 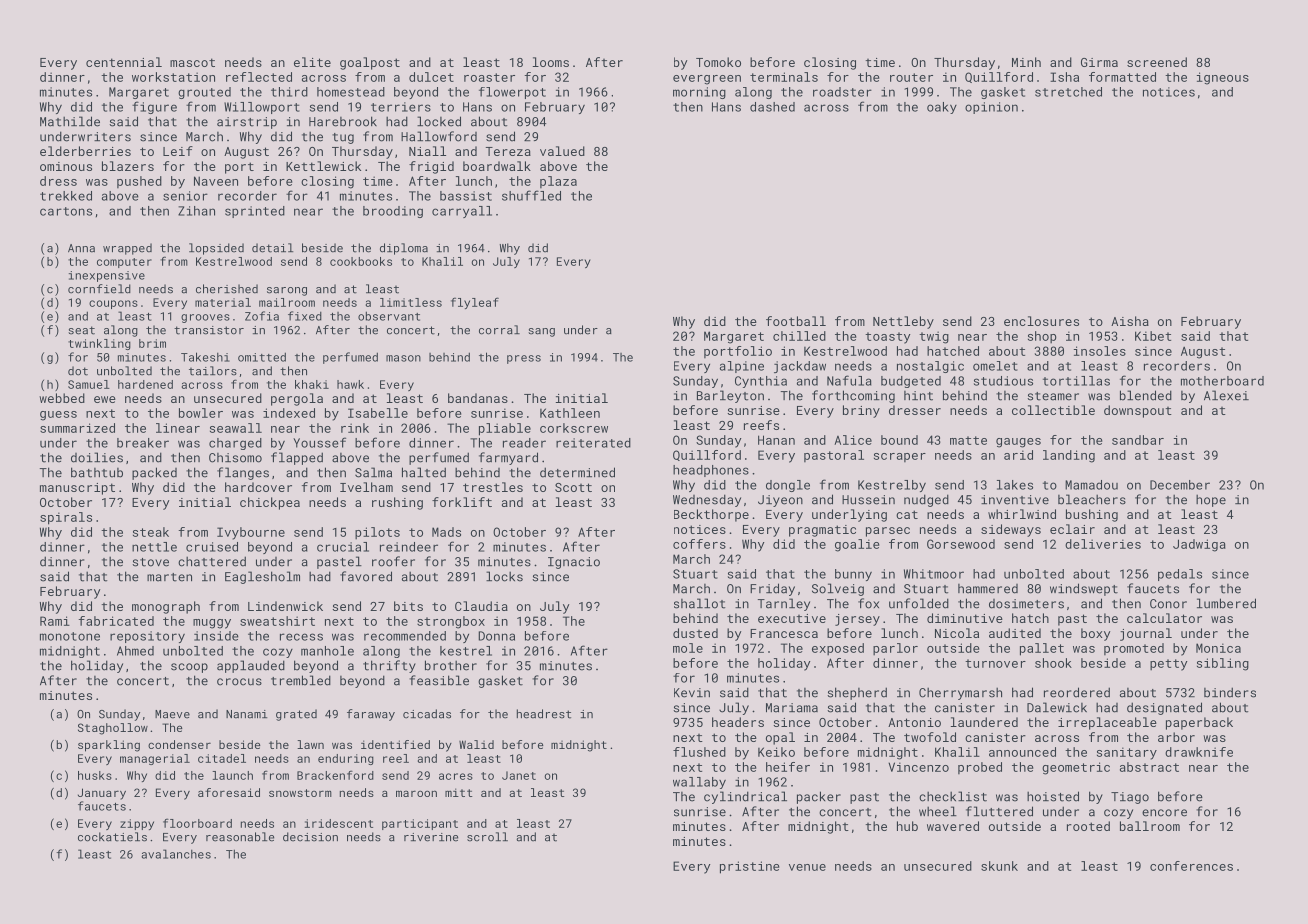 I want to click on chickpea, so click(x=270, y=503).
